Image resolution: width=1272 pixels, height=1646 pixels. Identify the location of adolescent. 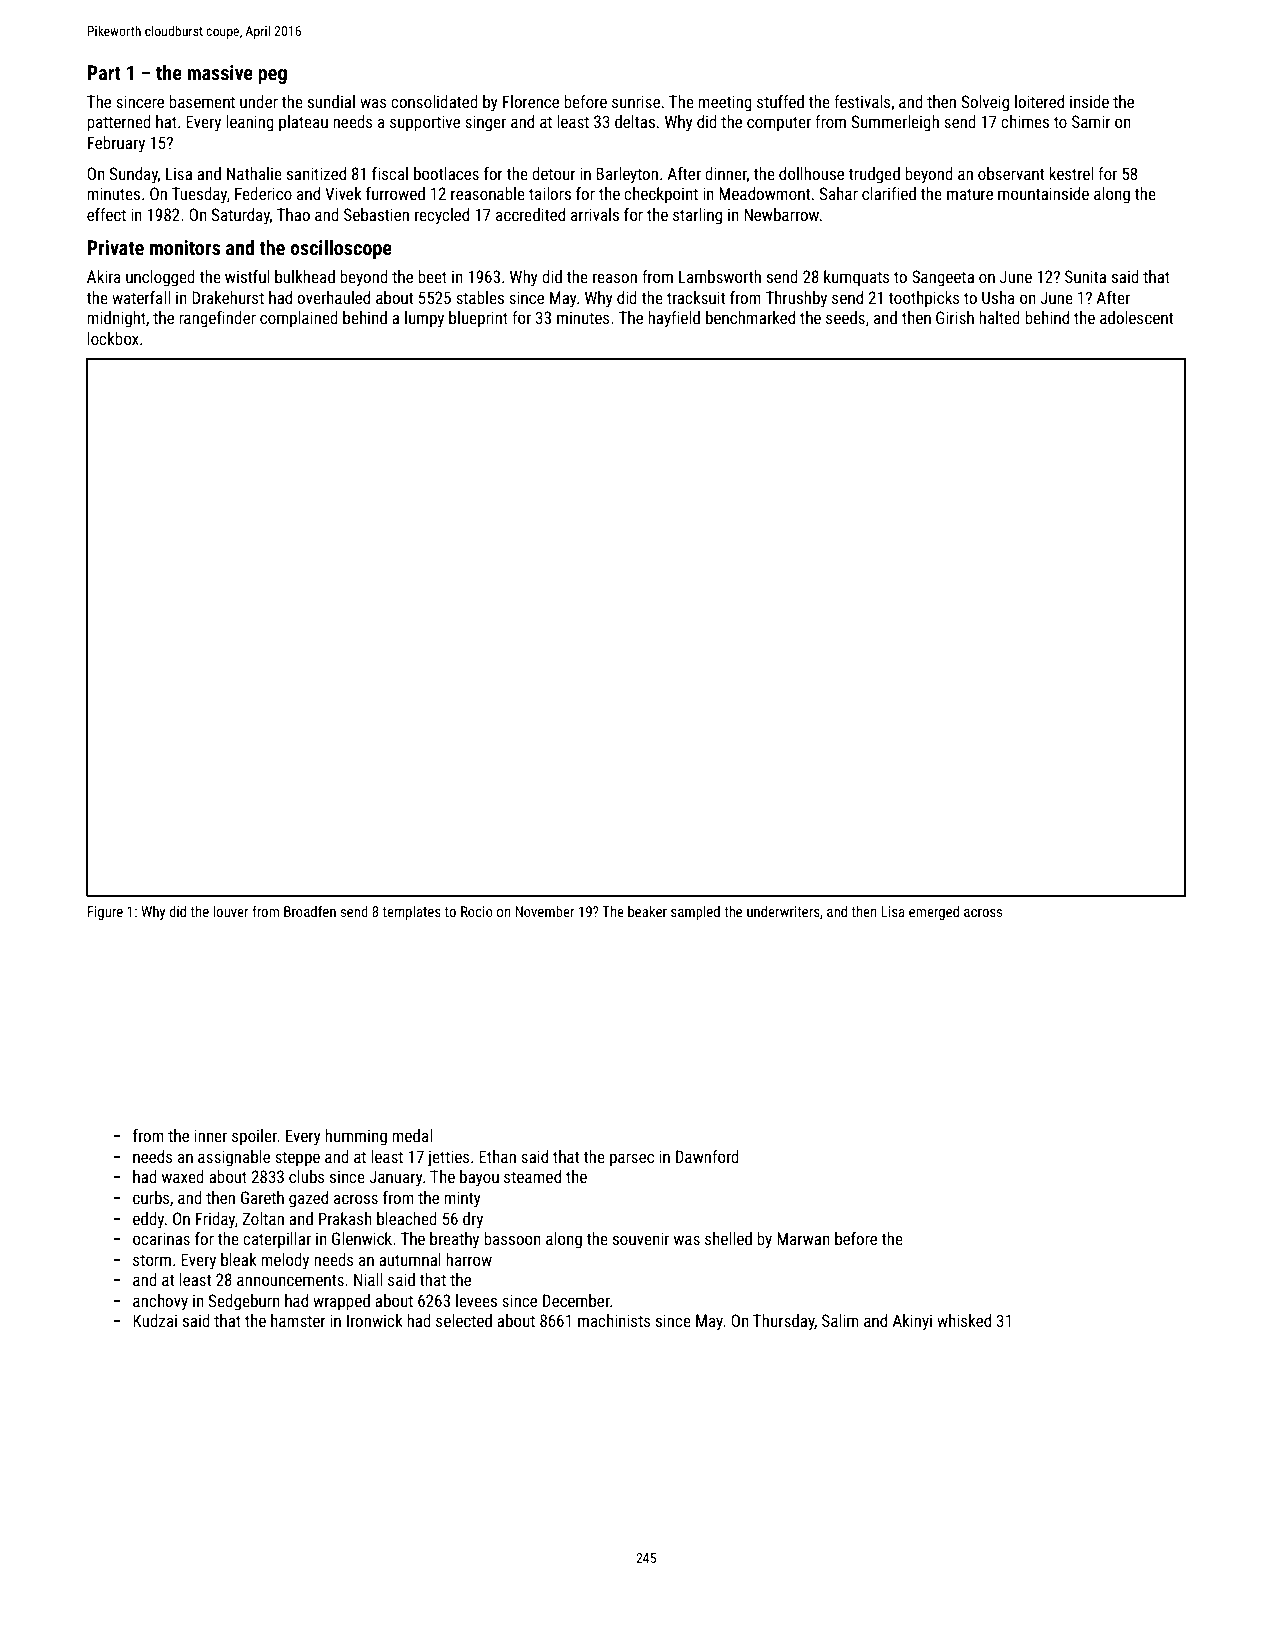
(1136, 317).
